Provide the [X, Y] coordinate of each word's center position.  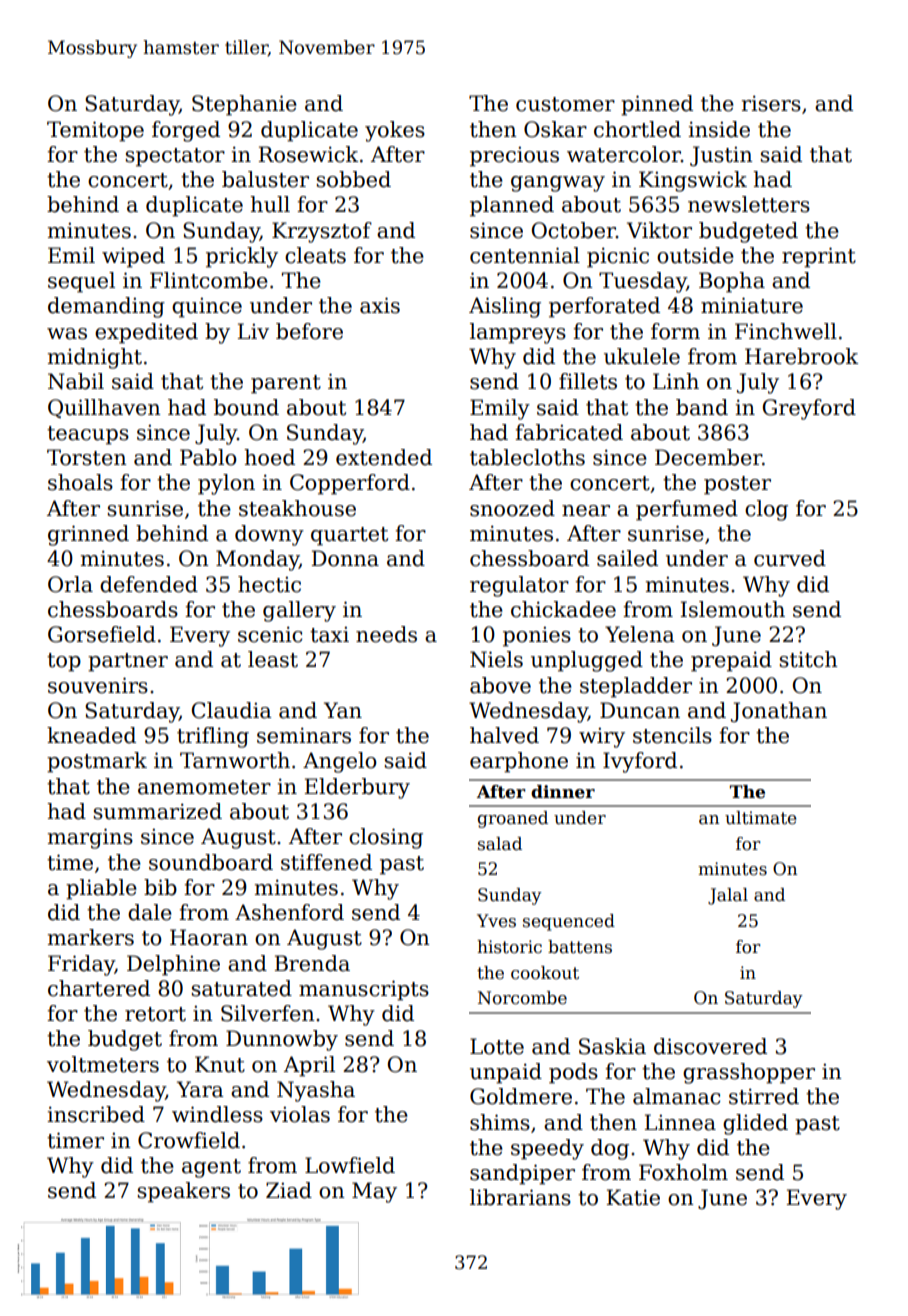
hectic [269, 584]
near [586, 511]
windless [217, 1114]
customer [565, 104]
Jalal [728, 896]
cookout [545, 973]
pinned [657, 105]
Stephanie [244, 105]
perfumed [687, 510]
